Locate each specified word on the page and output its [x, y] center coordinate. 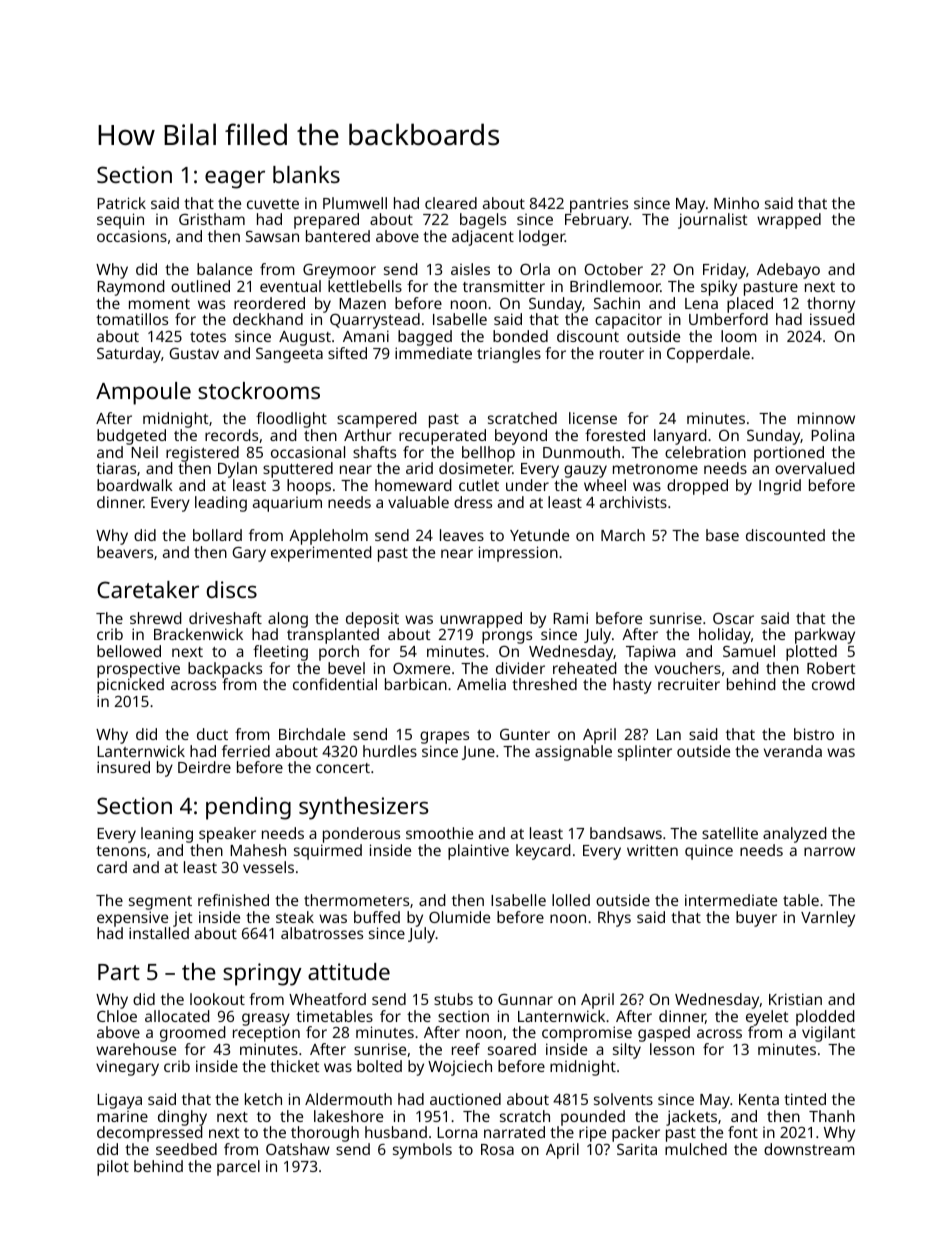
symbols [422, 1151]
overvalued [815, 468]
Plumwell [355, 203]
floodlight [291, 420]
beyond [521, 437]
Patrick [121, 203]
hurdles [390, 751]
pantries [599, 205]
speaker [227, 835]
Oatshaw [298, 1149]
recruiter [689, 684]
